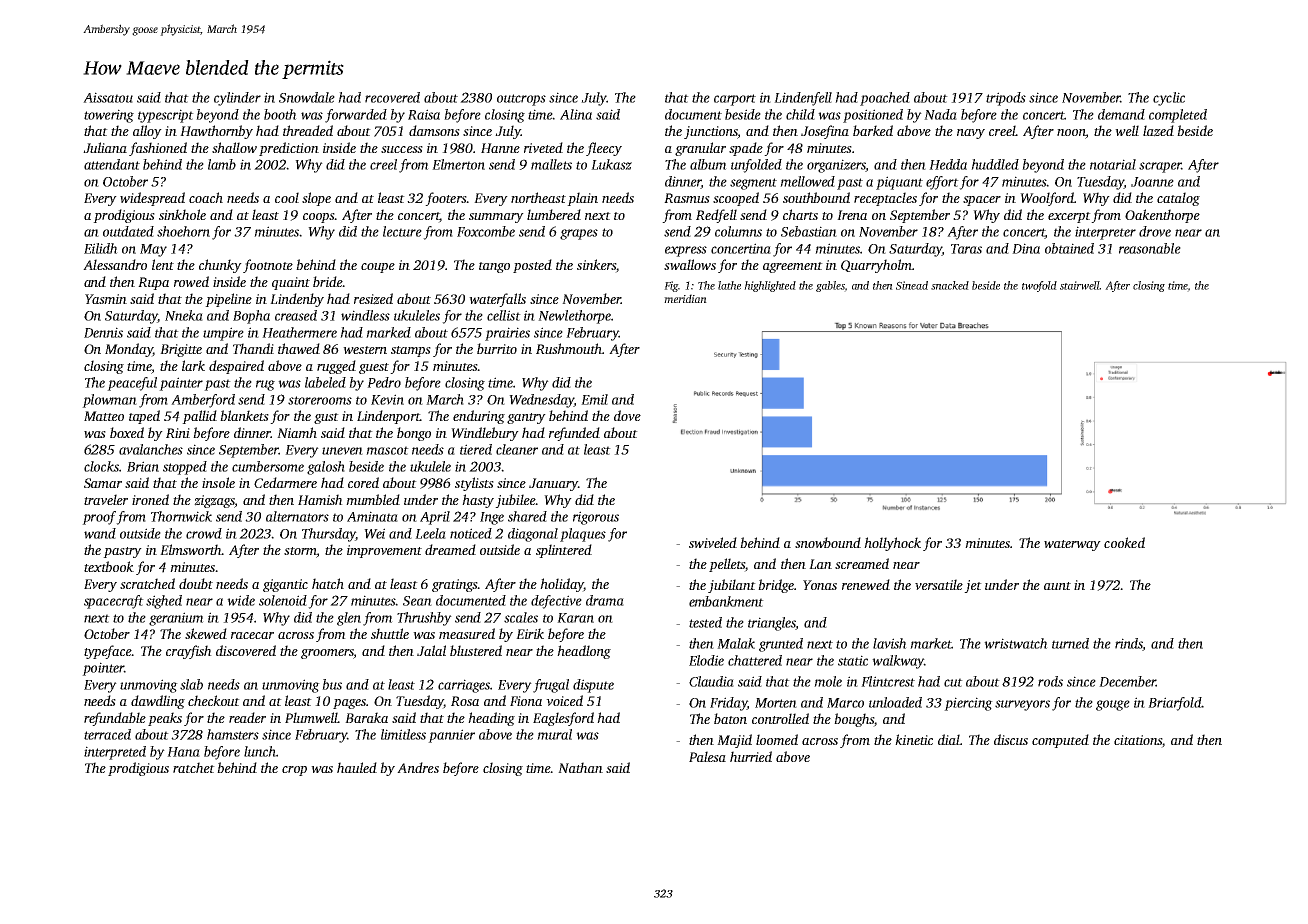 The width and height of the screenshot is (1308, 924). What do you see at coordinates (575, 618) in the screenshot?
I see `Karan` at bounding box center [575, 618].
